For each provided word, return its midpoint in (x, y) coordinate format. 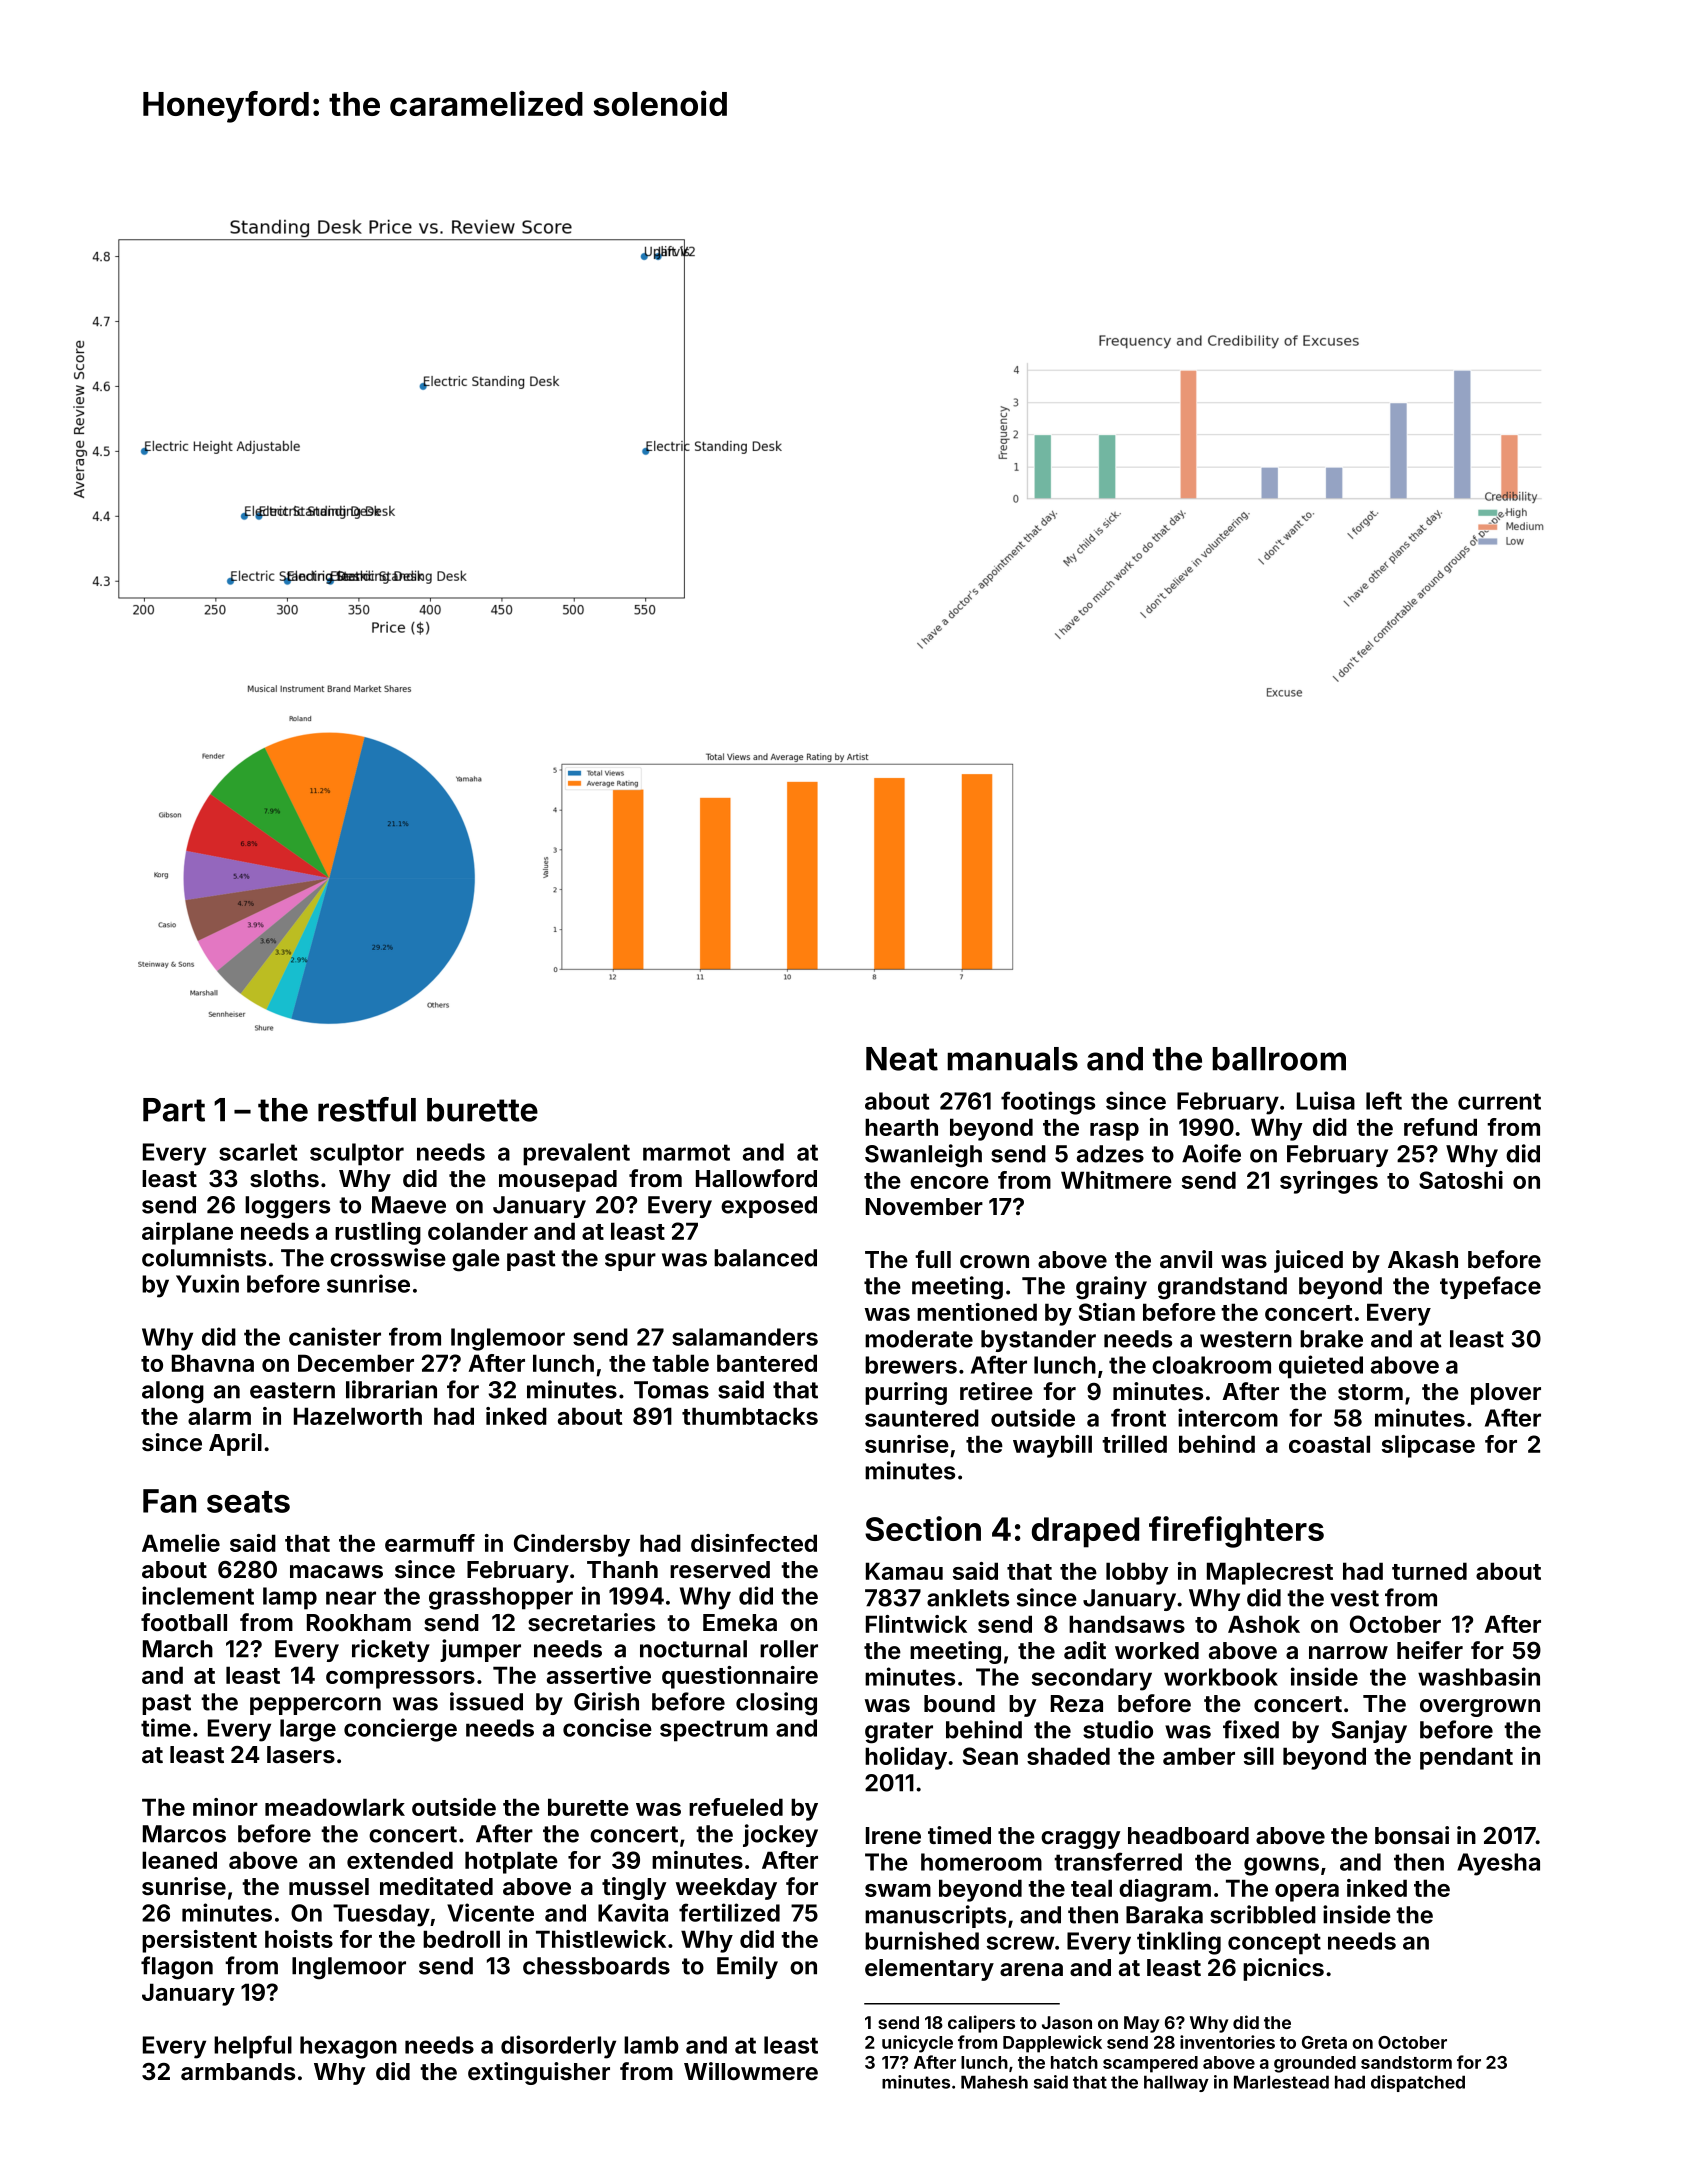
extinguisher (539, 2073)
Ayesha (1498, 1864)
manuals (1013, 1059)
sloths (284, 1178)
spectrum (714, 1731)
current (1499, 1101)
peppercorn (315, 1706)
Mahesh (994, 2082)
